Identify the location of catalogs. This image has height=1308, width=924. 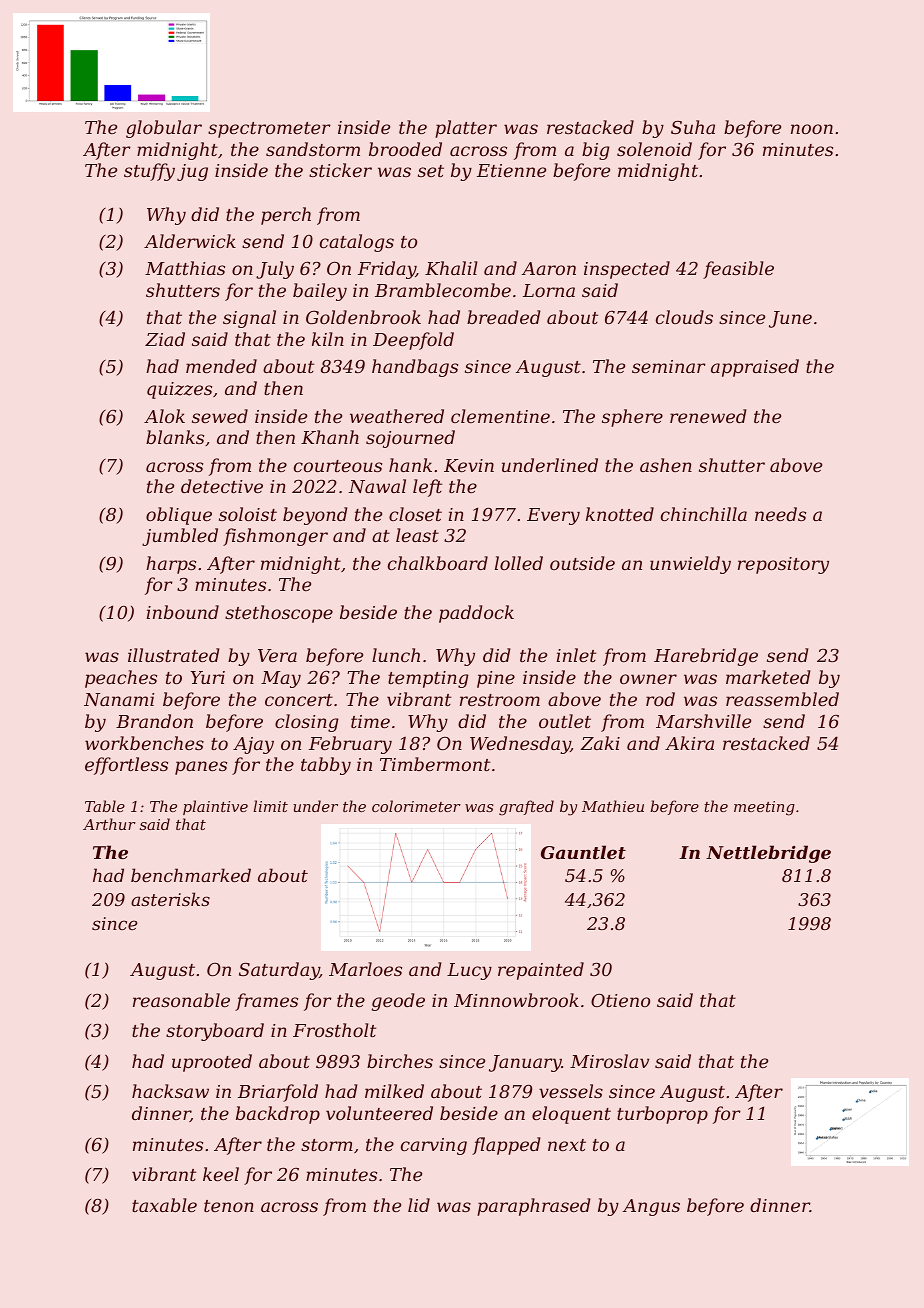
(357, 243).
